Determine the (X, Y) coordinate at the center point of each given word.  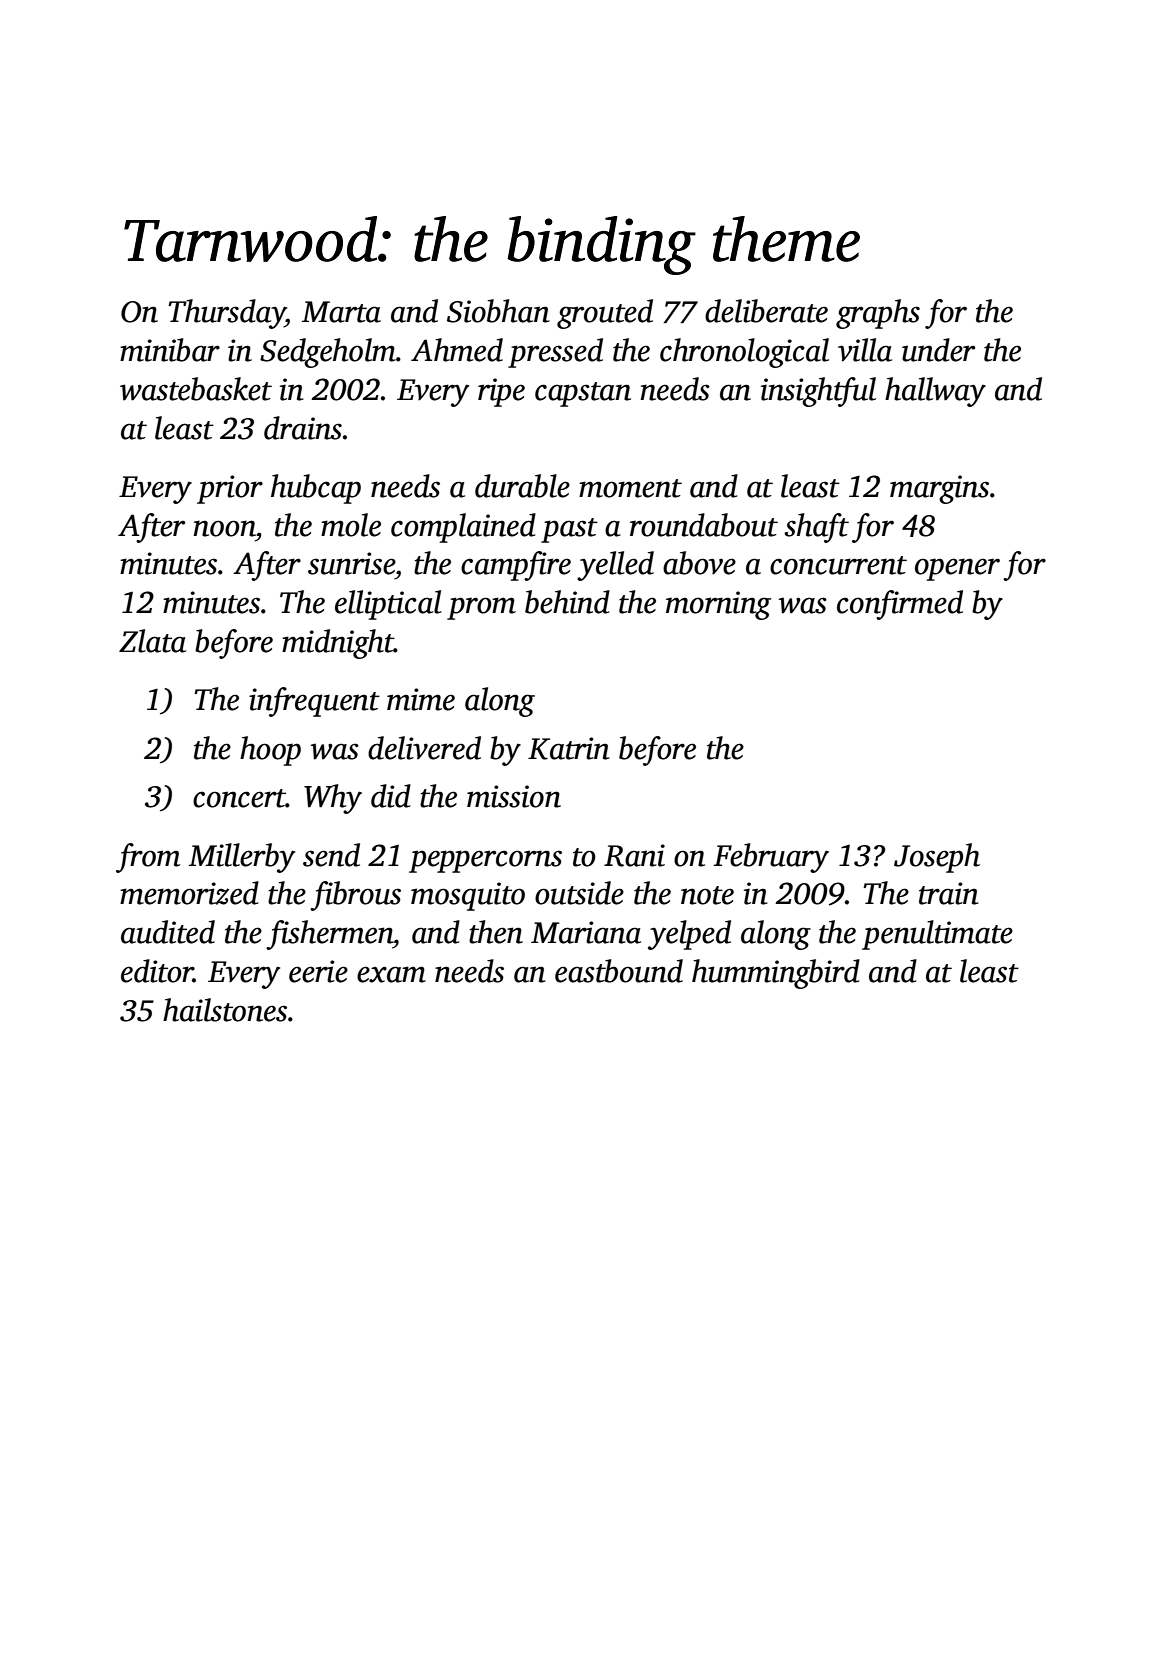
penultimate (937, 935)
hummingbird (776, 974)
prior (230, 489)
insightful (818, 392)
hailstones (225, 1010)
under (938, 350)
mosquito (468, 896)
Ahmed (457, 350)
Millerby (242, 858)
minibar (170, 350)
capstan (583, 394)
